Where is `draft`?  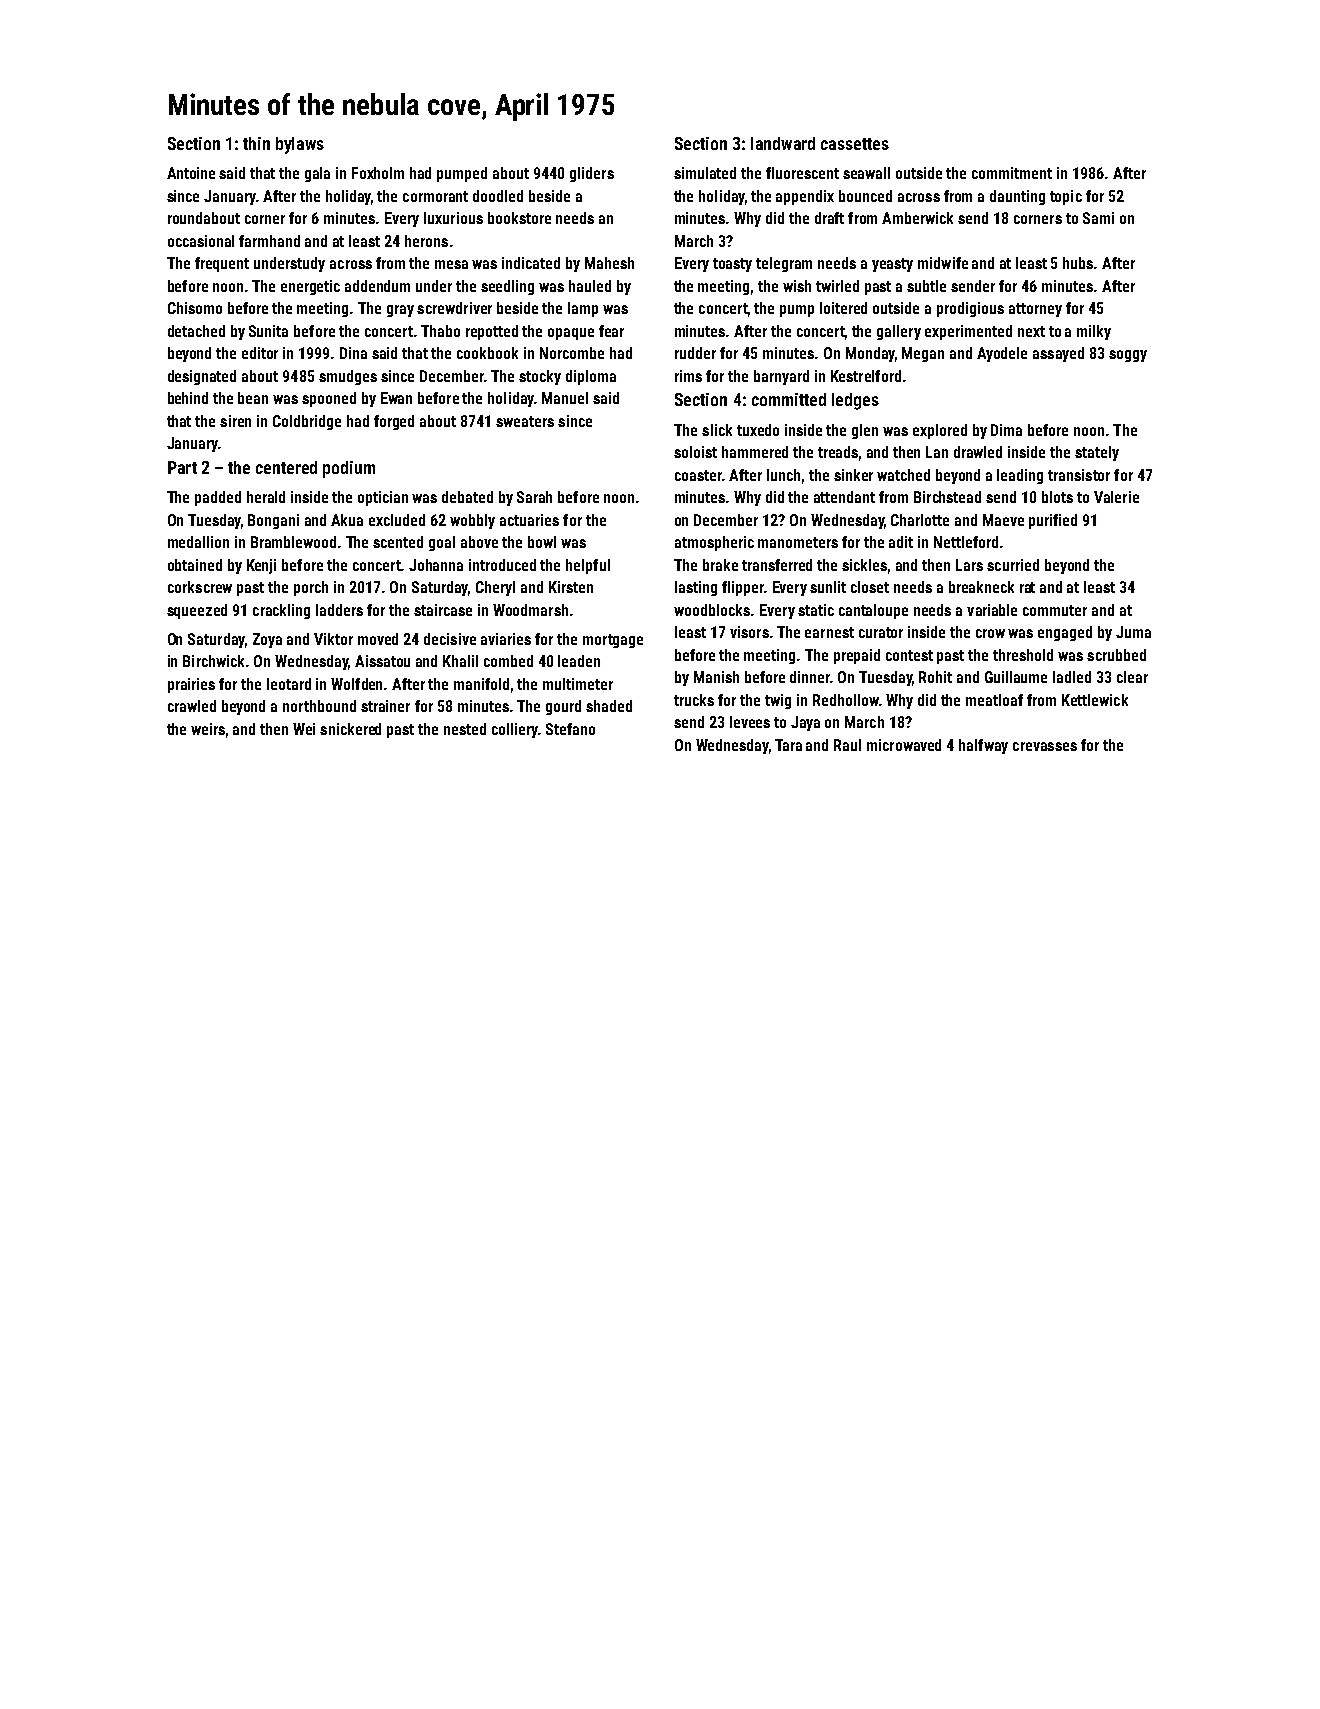 draft is located at coordinates (829, 218).
